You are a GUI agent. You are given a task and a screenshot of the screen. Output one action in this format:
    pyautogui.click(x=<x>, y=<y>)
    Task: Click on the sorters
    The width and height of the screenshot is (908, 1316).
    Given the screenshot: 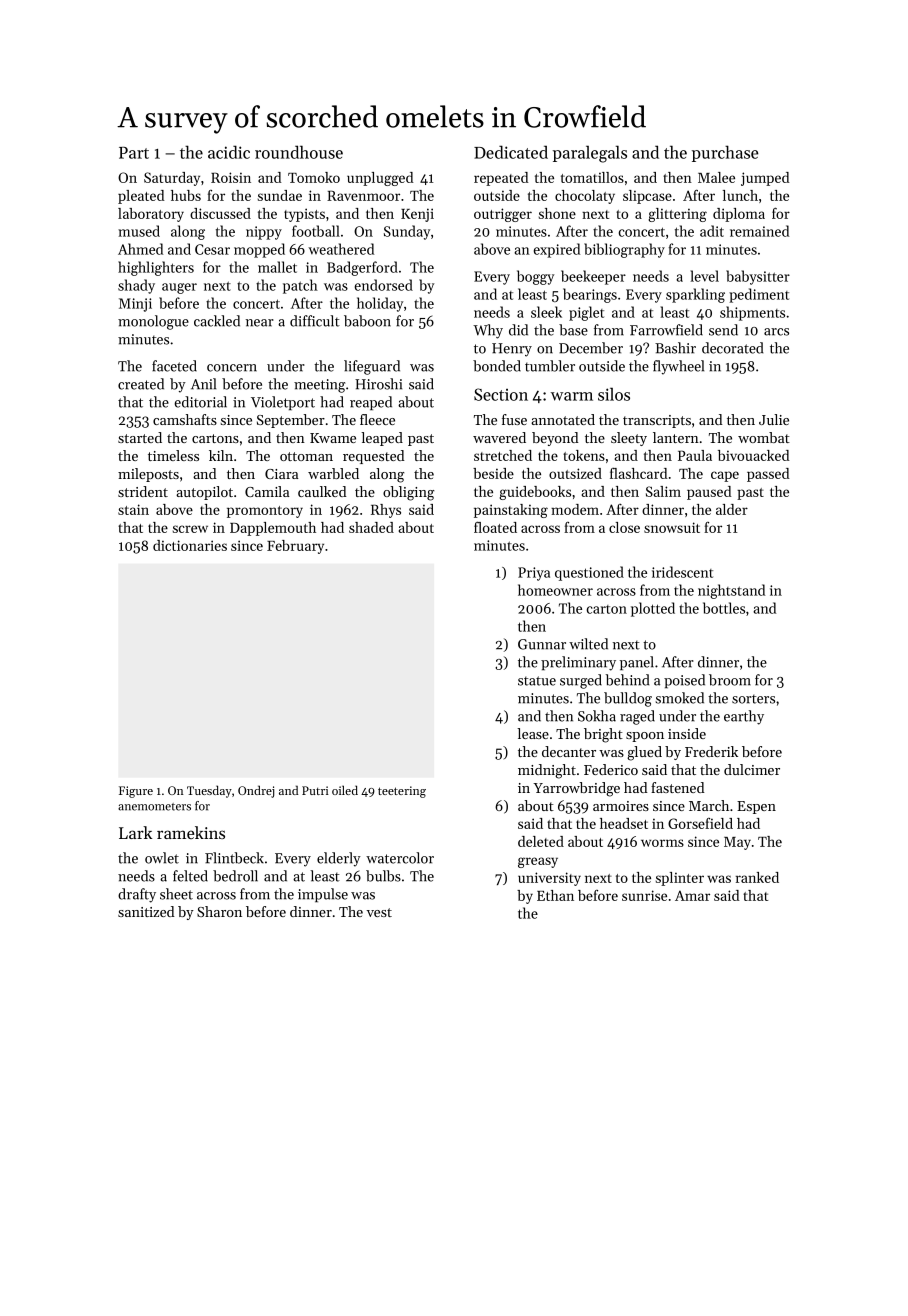 What is the action you would take?
    pyautogui.click(x=753, y=699)
